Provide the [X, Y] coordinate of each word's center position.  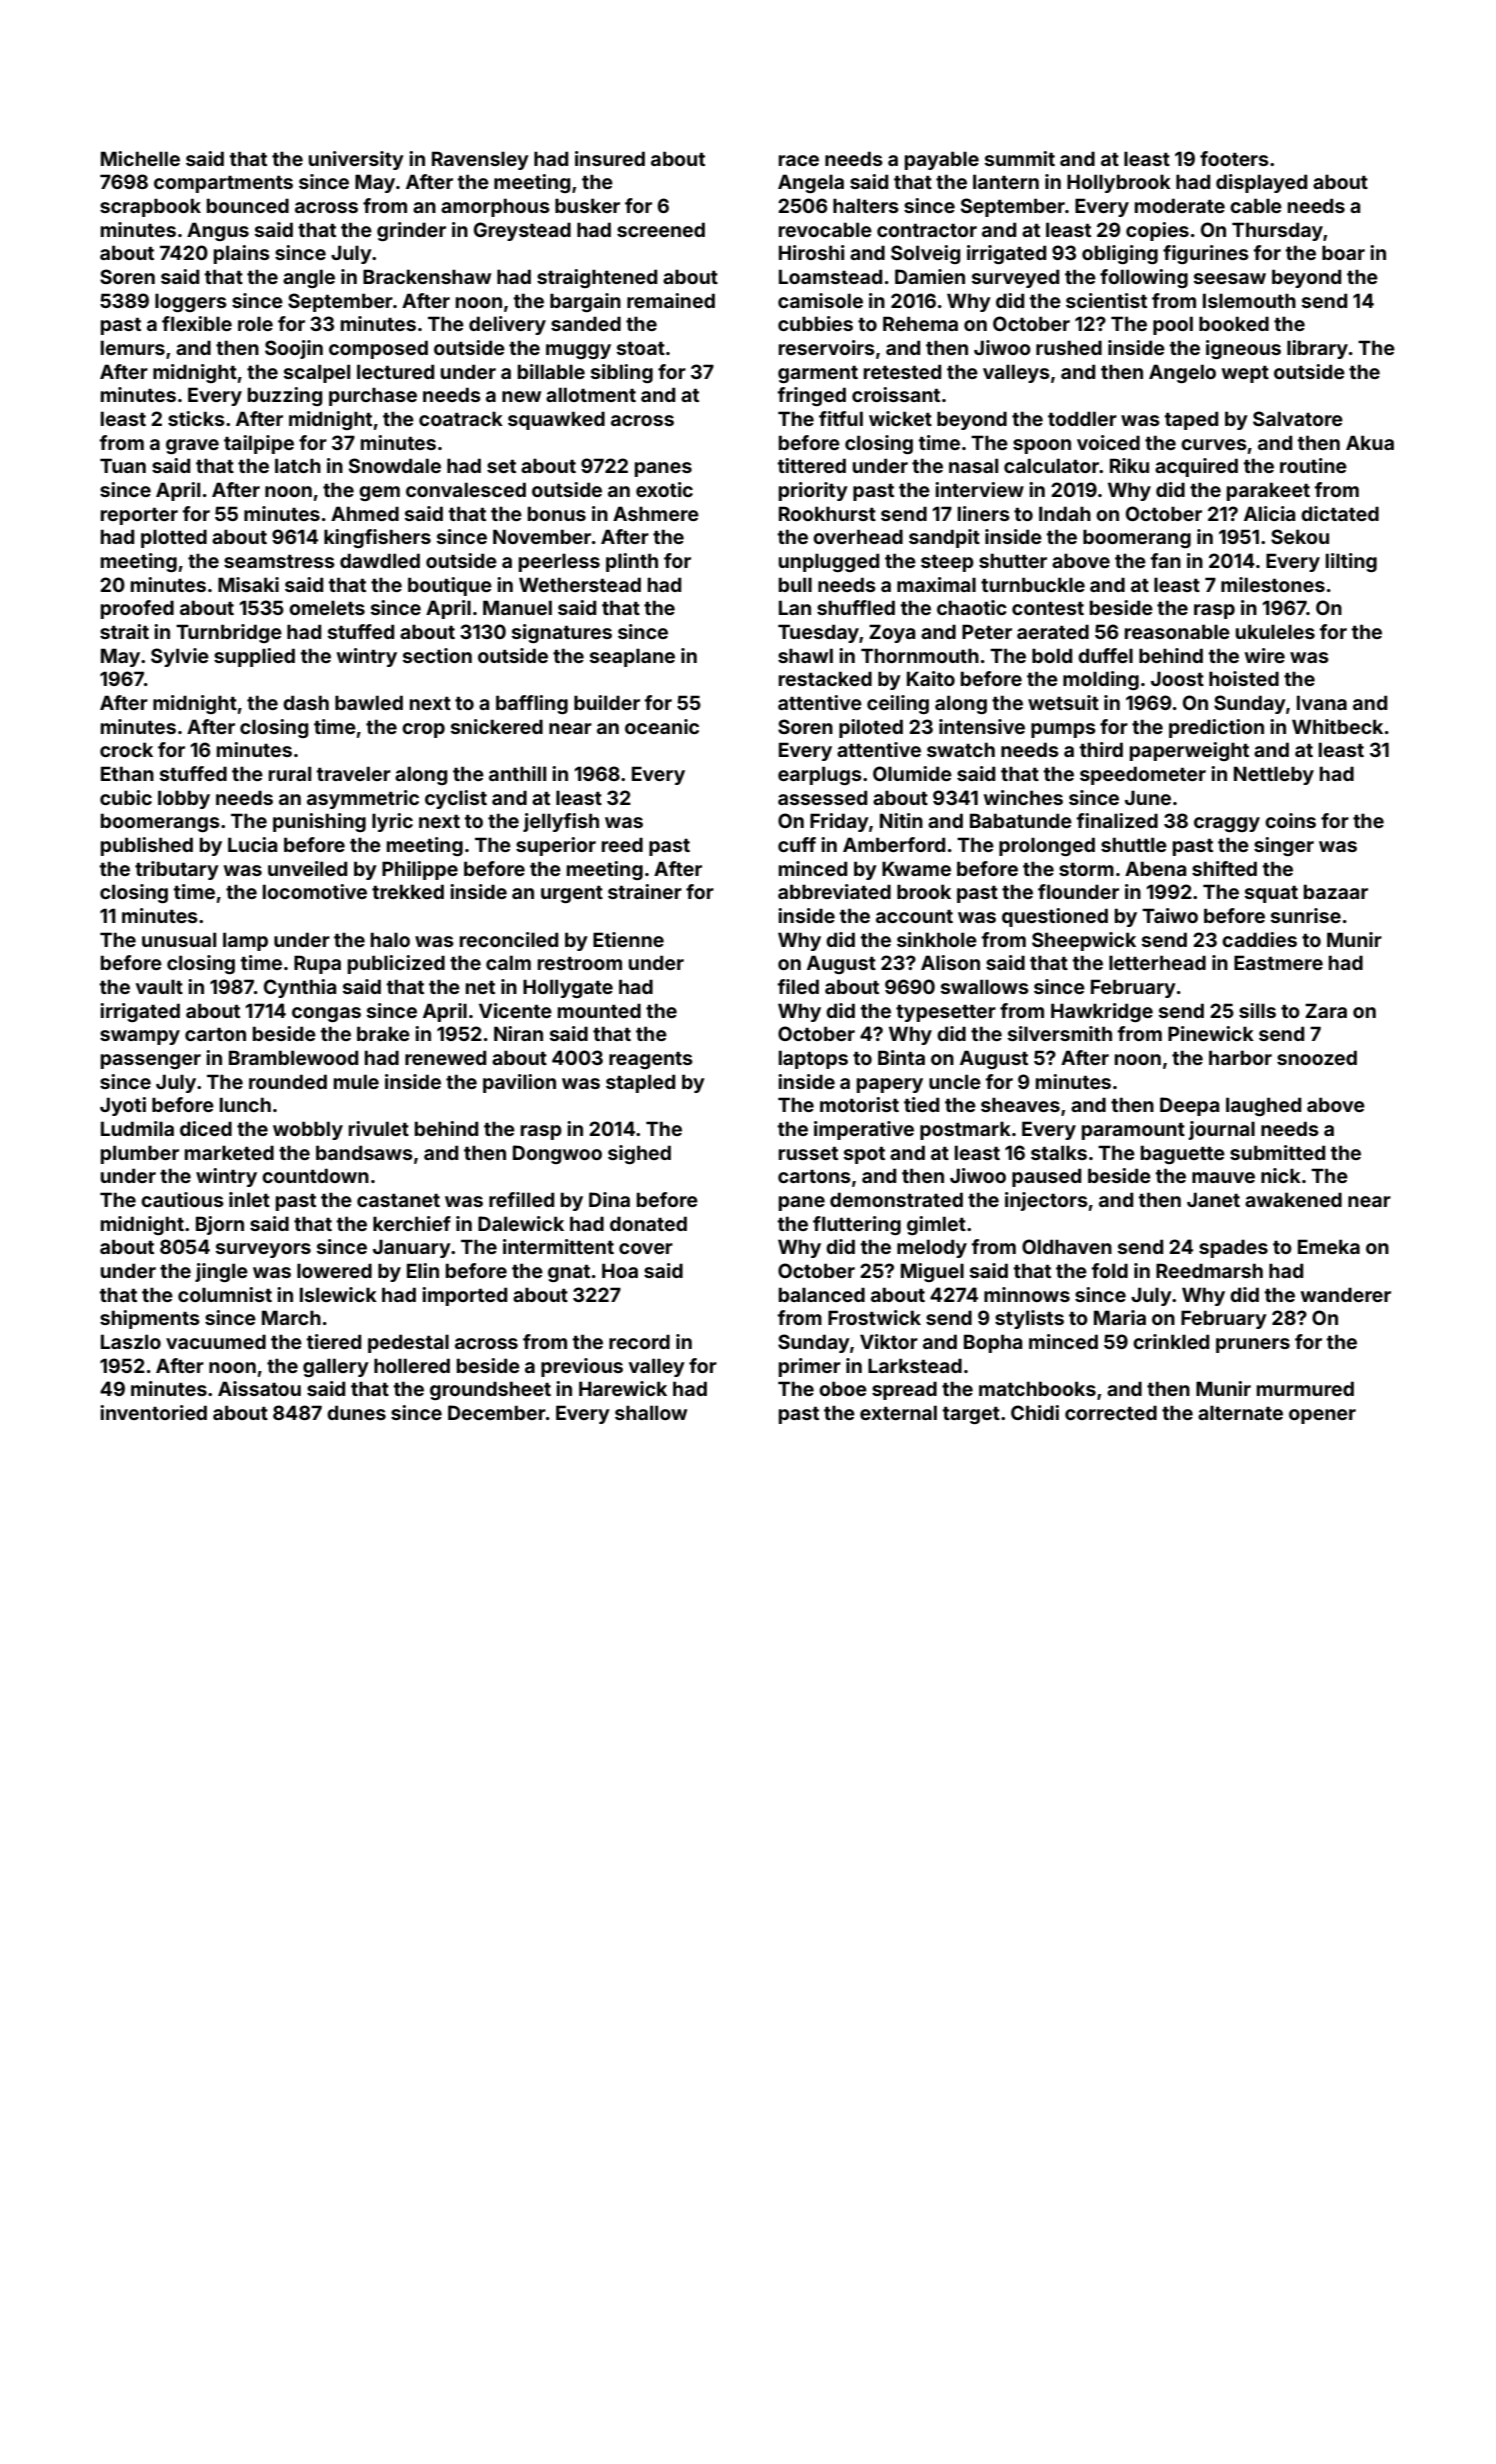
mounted [599, 1010]
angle [309, 278]
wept [1245, 374]
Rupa [317, 964]
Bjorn [220, 1225]
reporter [139, 516]
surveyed [1015, 278]
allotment [591, 394]
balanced [822, 1294]
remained [671, 300]
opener [1322, 1416]
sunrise [1306, 915]
